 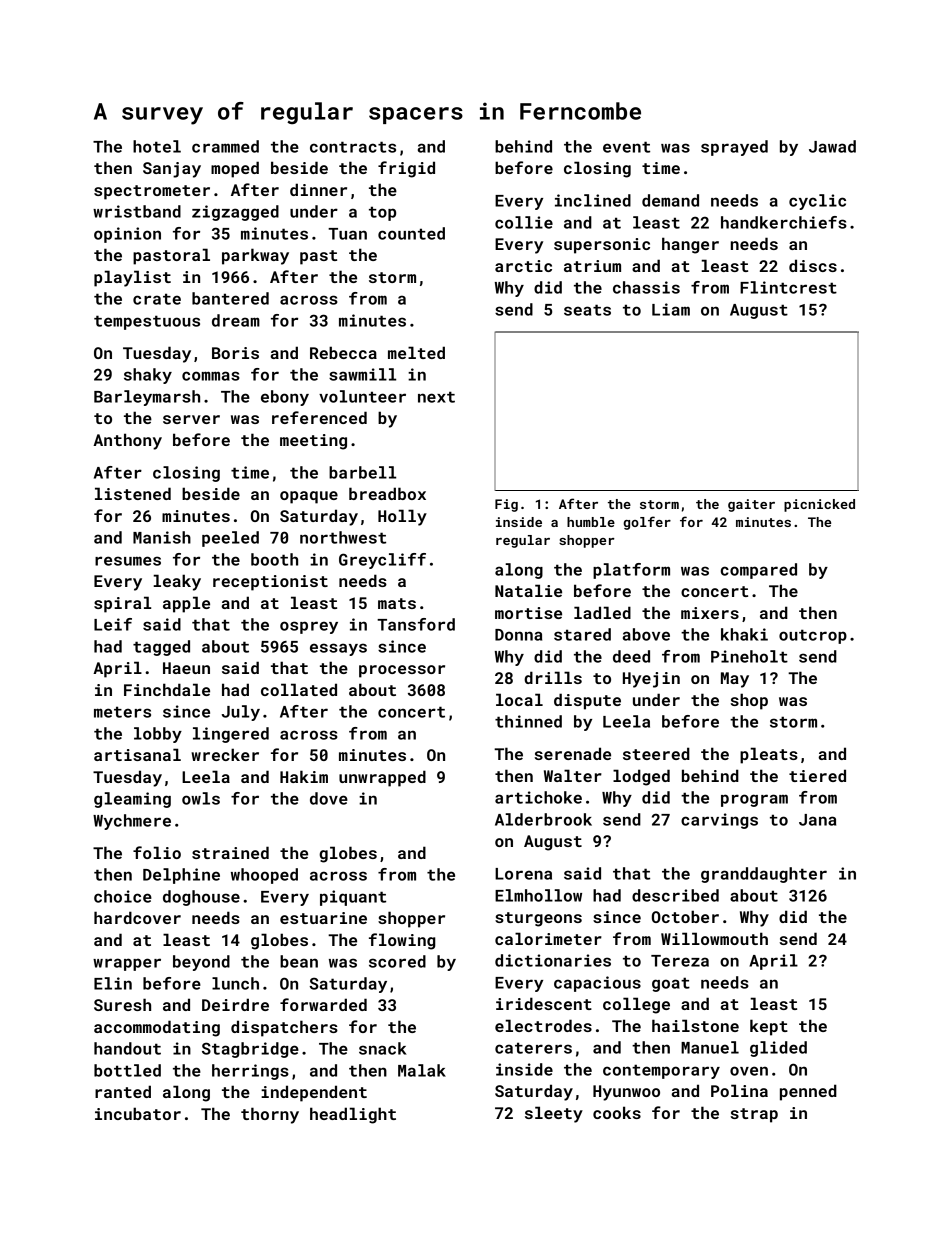 I want to click on next, so click(x=436, y=397).
